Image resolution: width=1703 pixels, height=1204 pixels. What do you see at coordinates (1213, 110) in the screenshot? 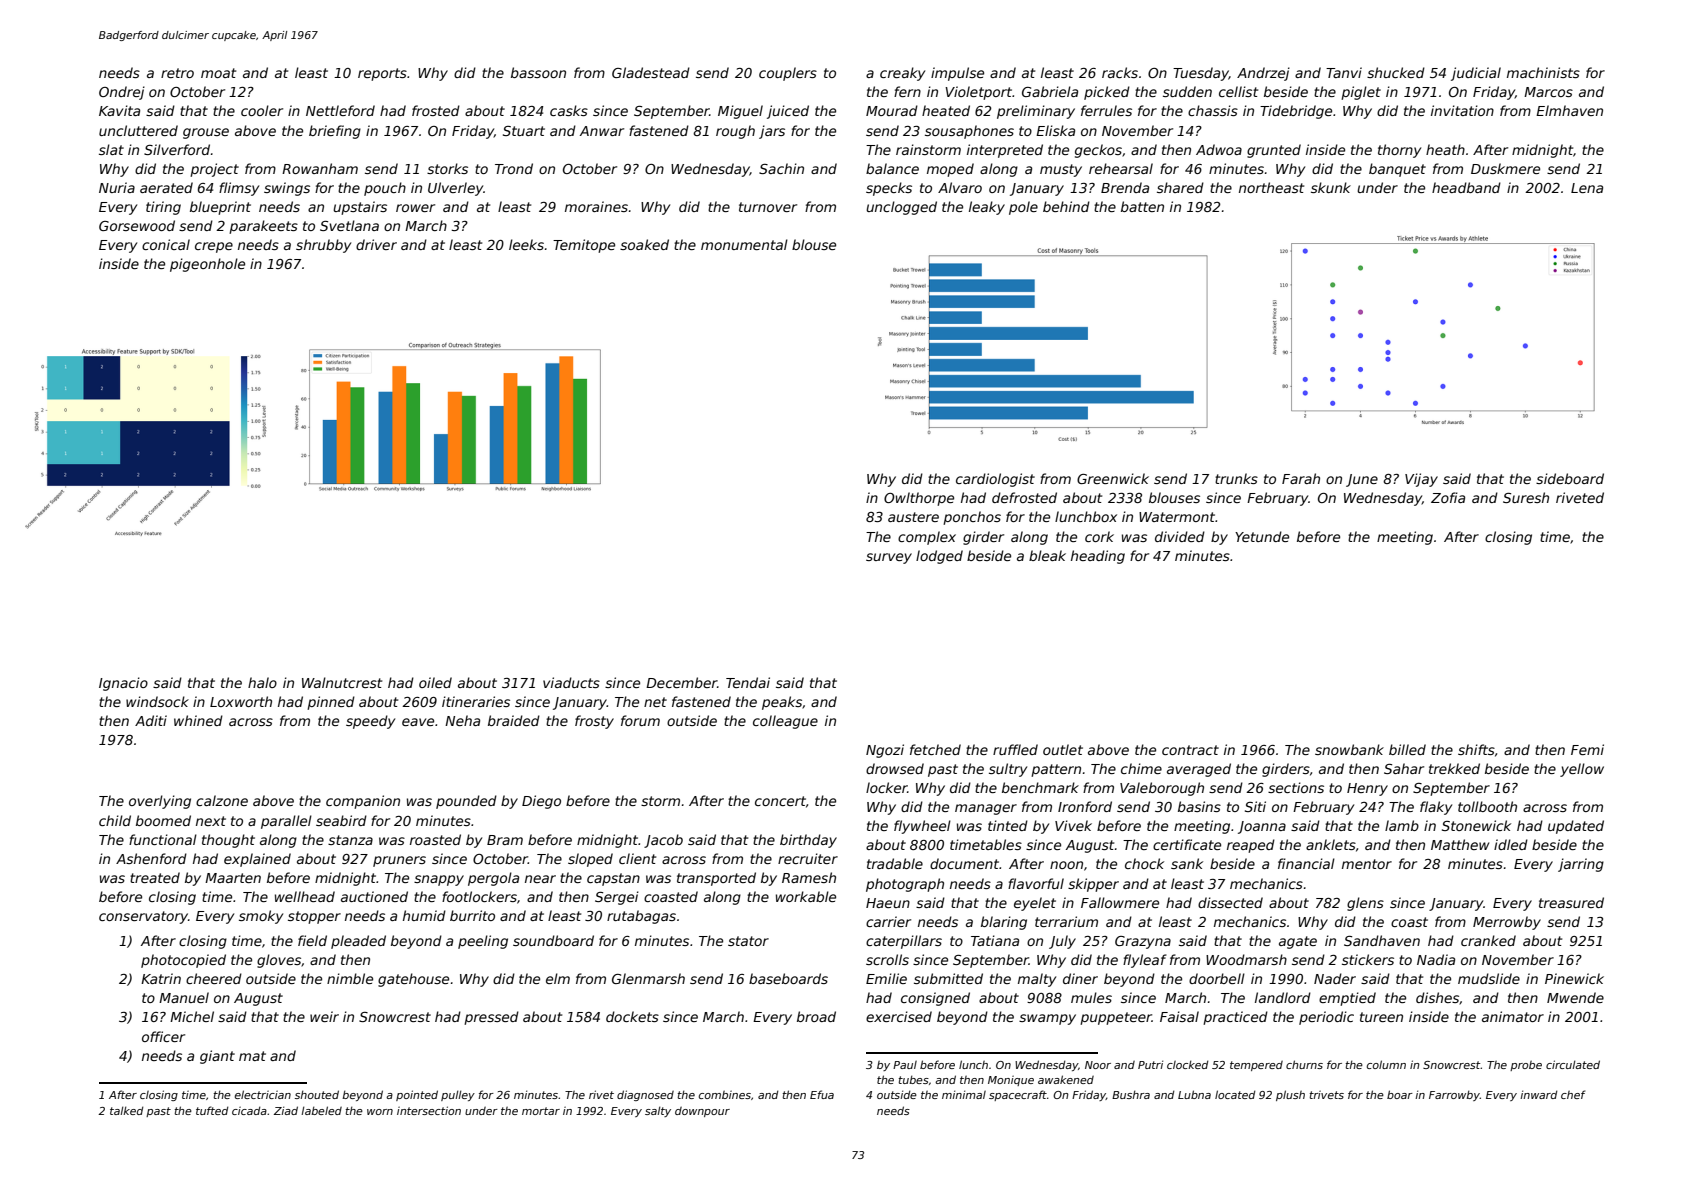
I see `chassis` at bounding box center [1213, 110].
